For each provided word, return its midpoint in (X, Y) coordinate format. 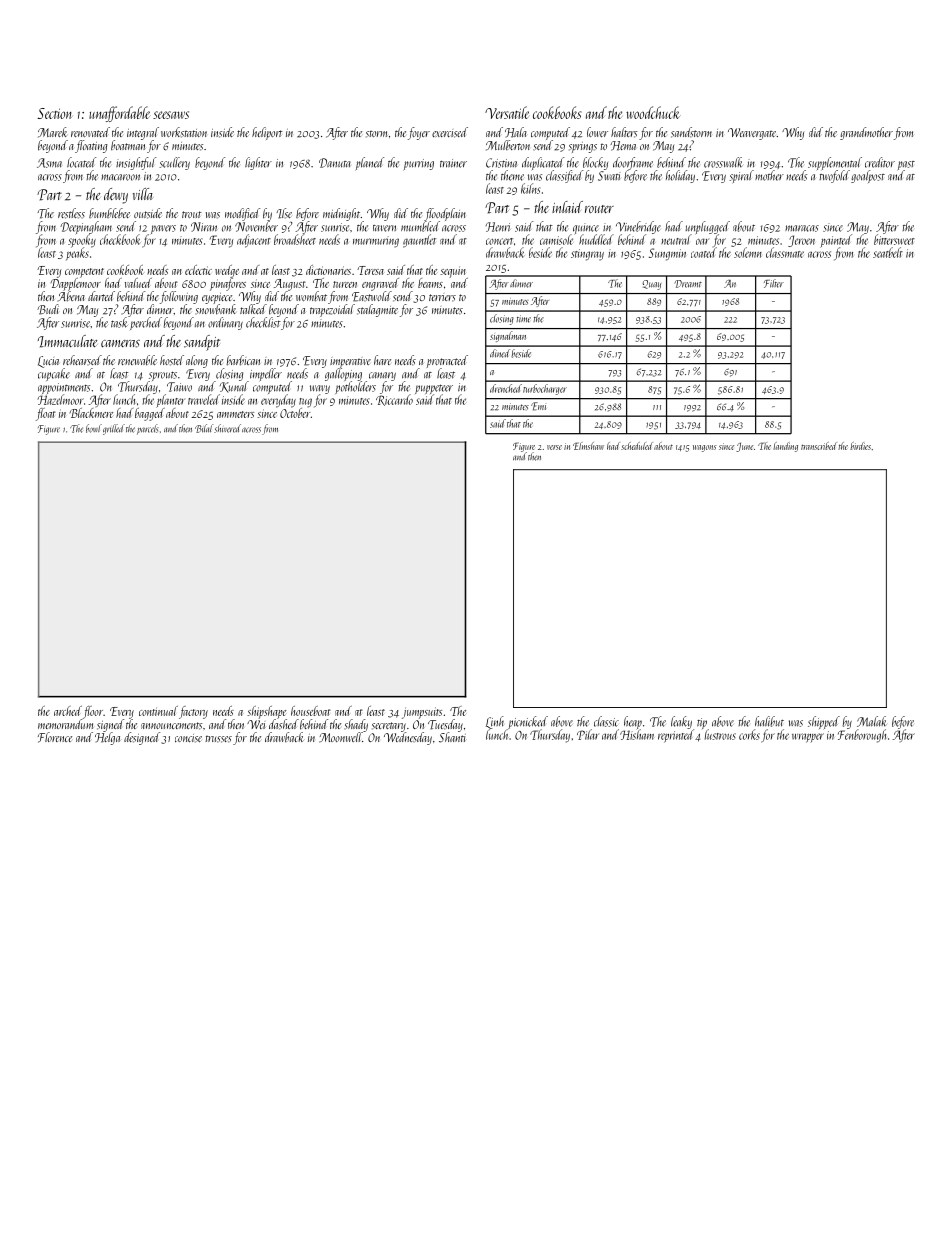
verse (554, 447)
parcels (148, 429)
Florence (55, 737)
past (906, 165)
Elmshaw (588, 446)
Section (54, 113)
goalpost (868, 176)
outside (148, 213)
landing (785, 447)
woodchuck (653, 112)
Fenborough (862, 736)
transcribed (819, 446)
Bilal (204, 428)
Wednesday (408, 738)
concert (499, 241)
